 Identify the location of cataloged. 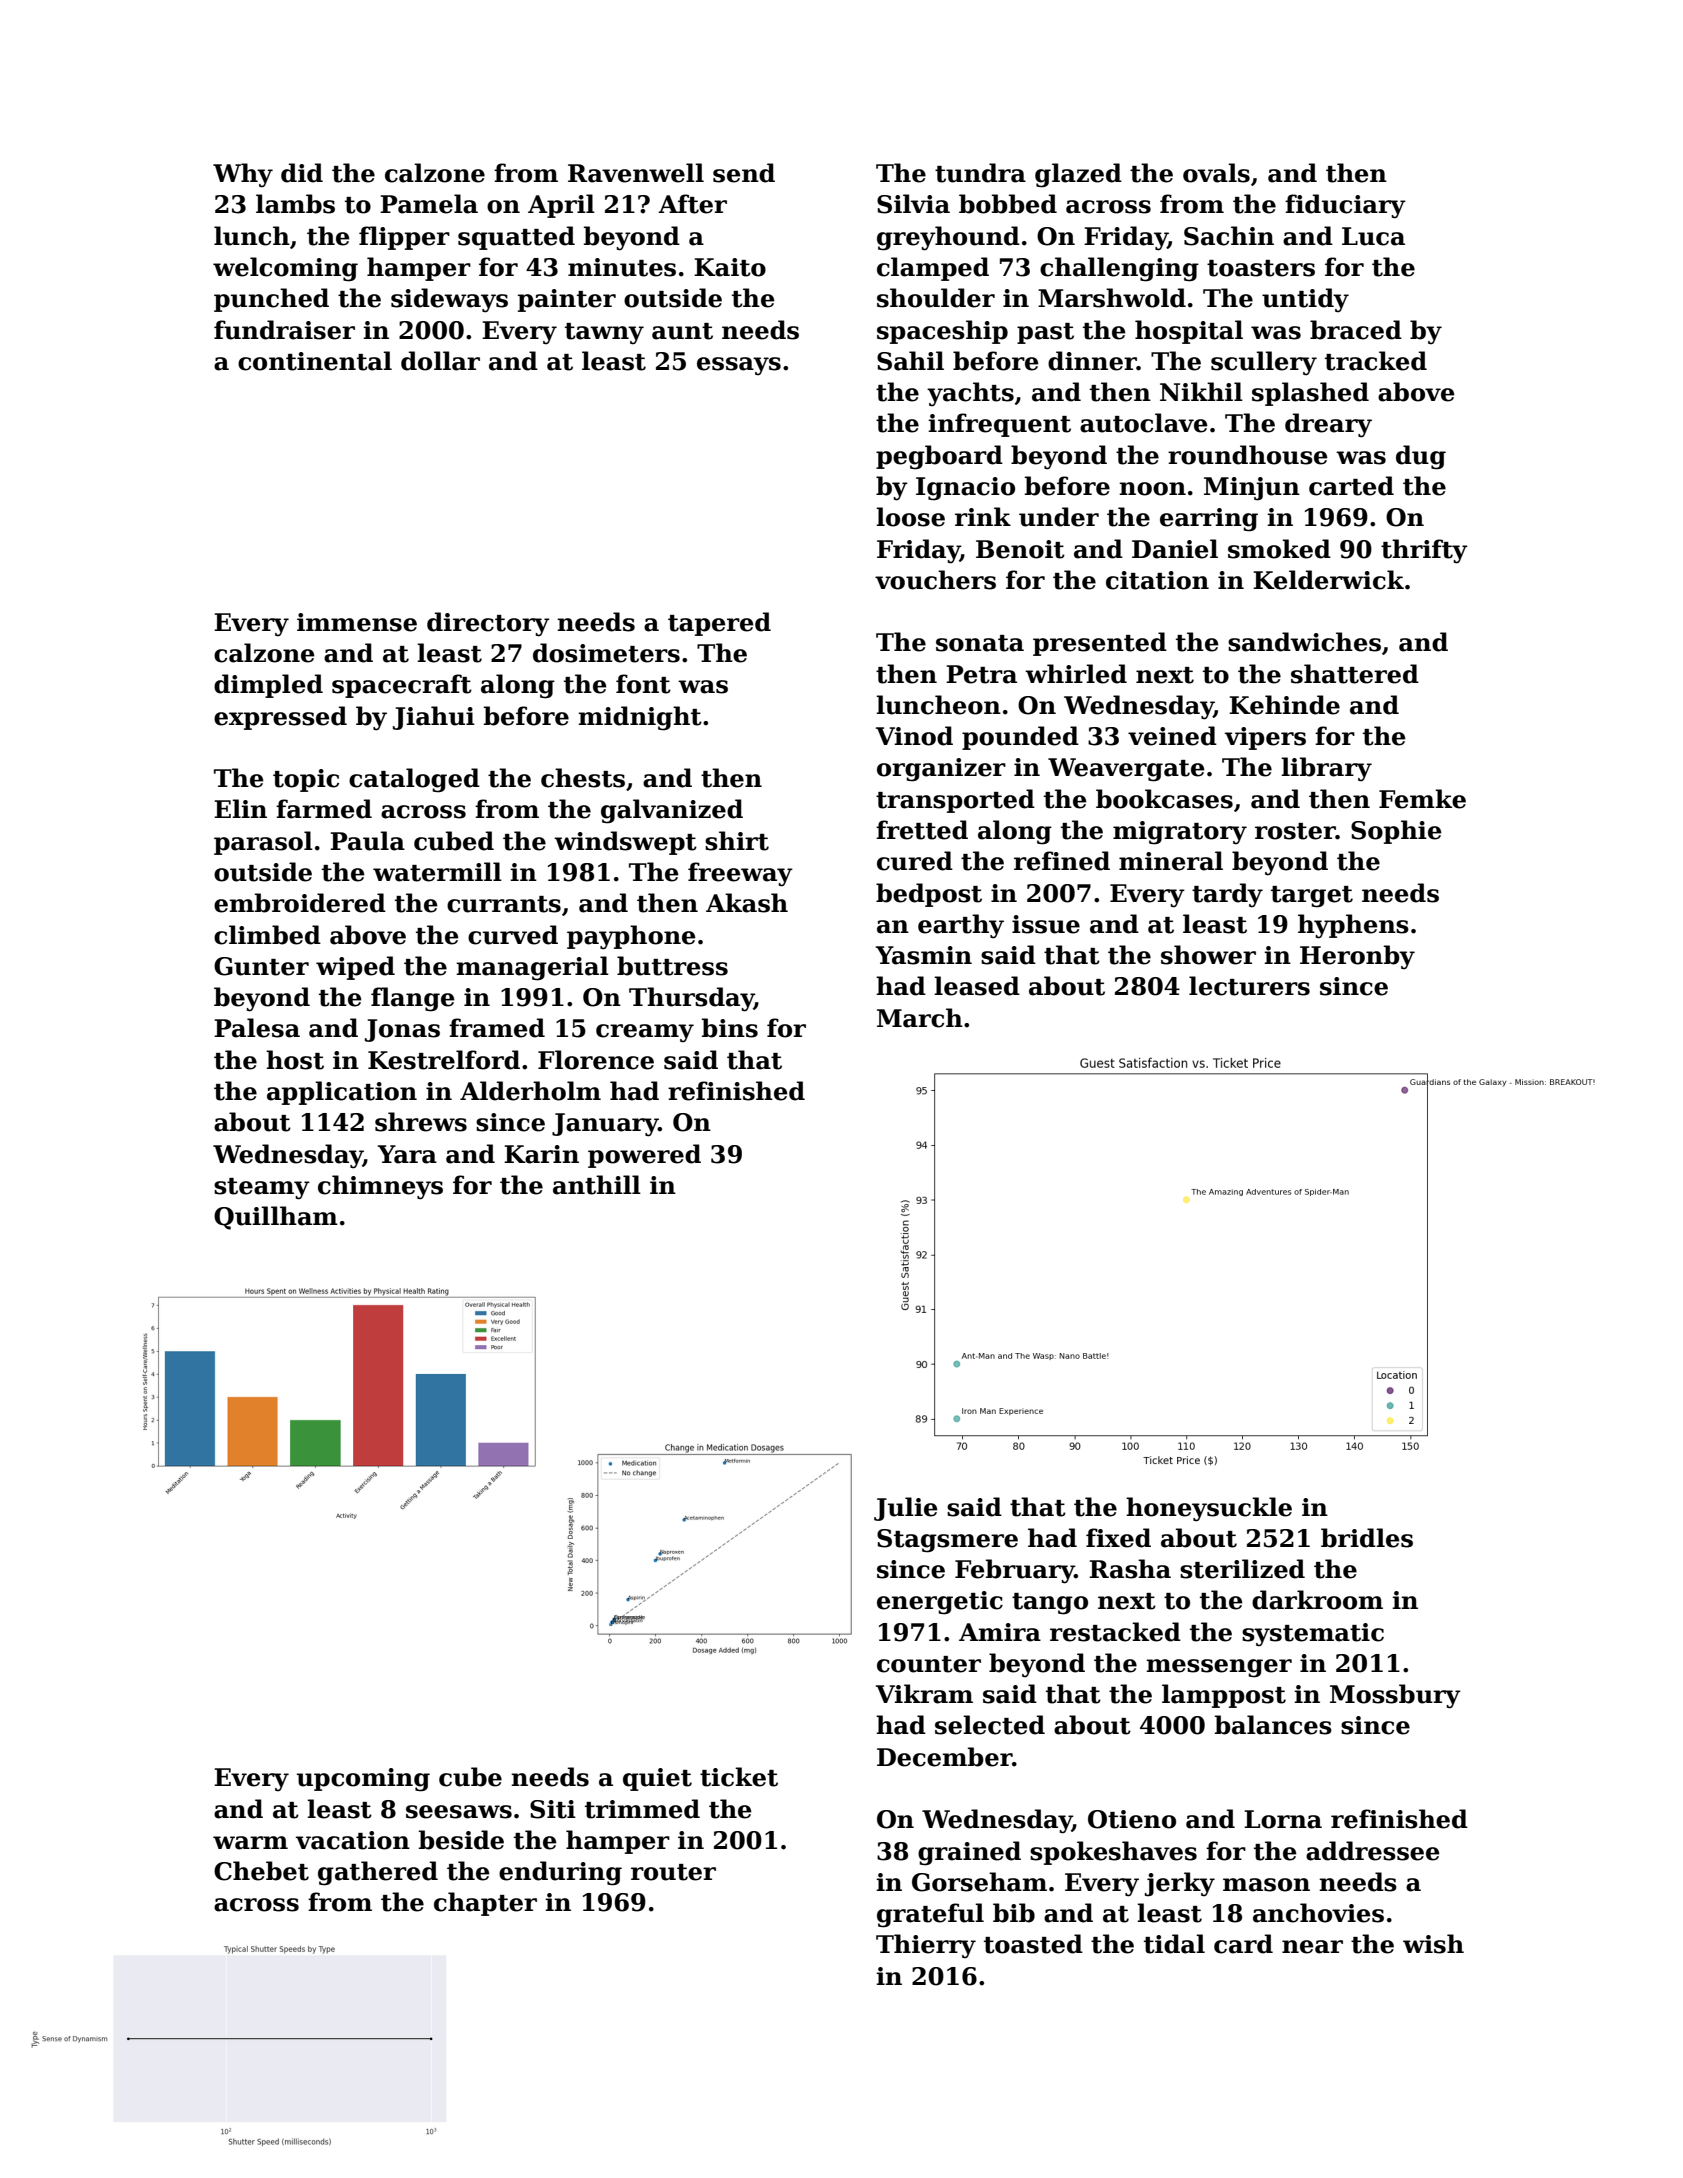
(414, 780).
